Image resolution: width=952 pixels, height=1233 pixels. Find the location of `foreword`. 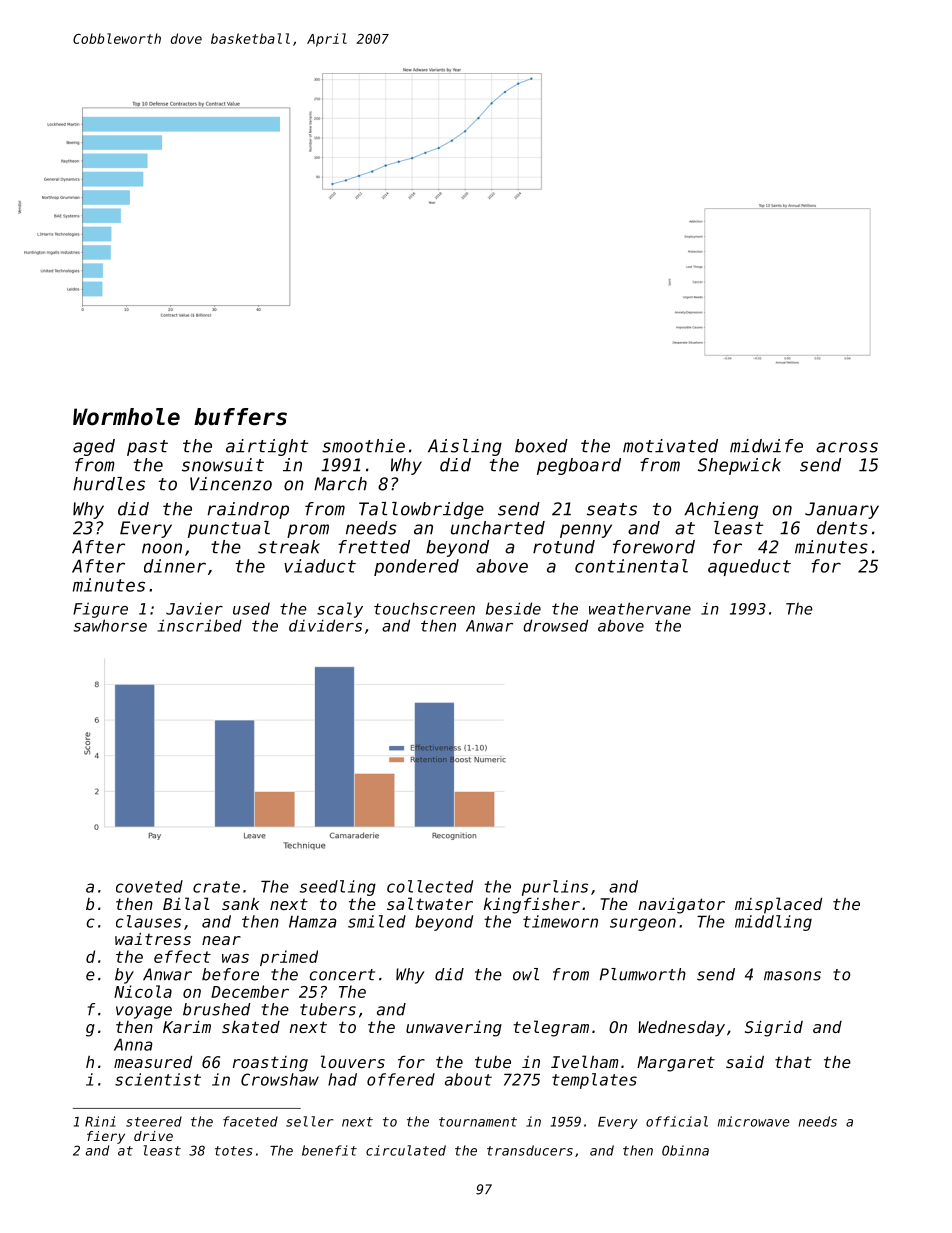

foreword is located at coordinates (654, 547).
